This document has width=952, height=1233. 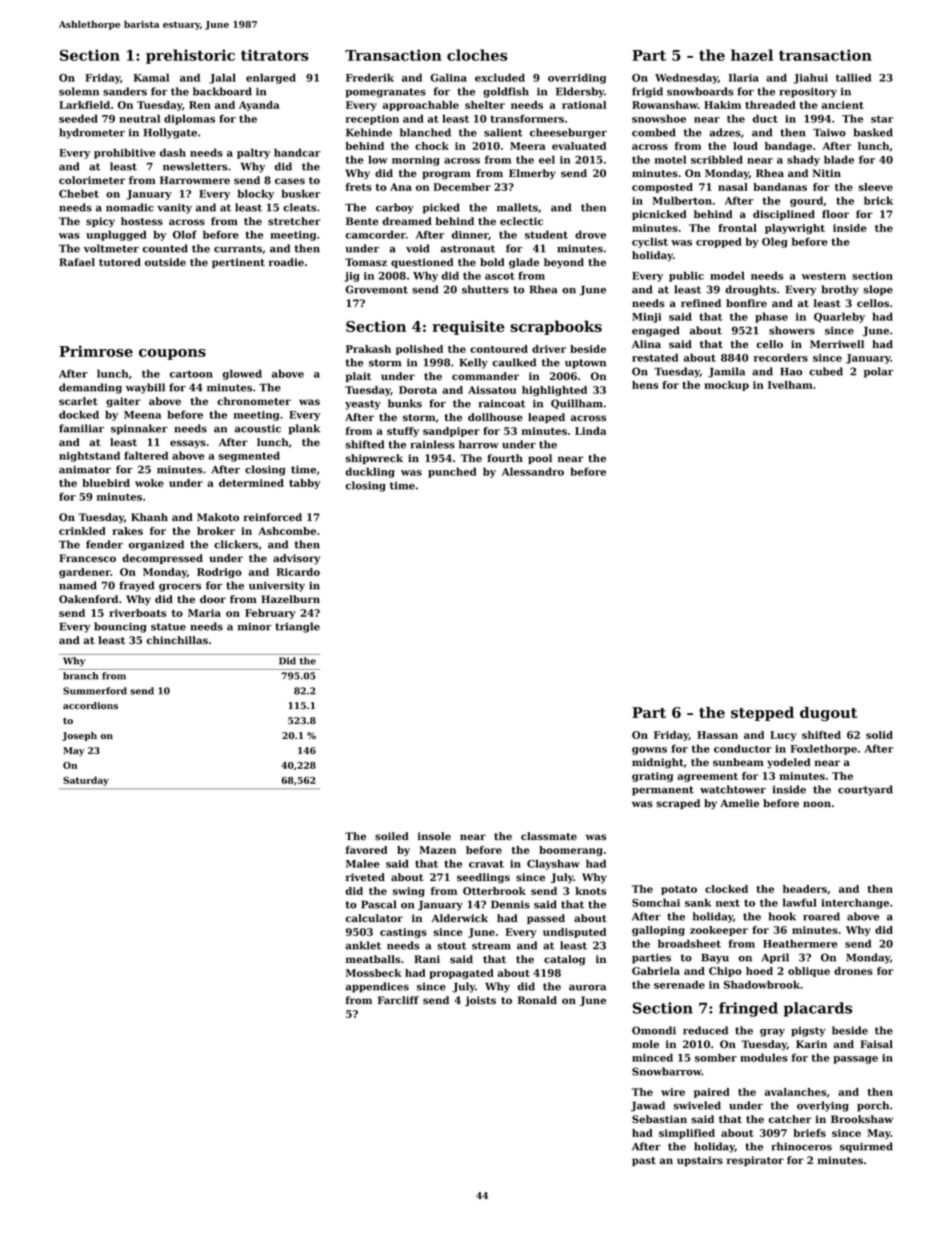 I want to click on Elmerby, so click(x=532, y=174).
